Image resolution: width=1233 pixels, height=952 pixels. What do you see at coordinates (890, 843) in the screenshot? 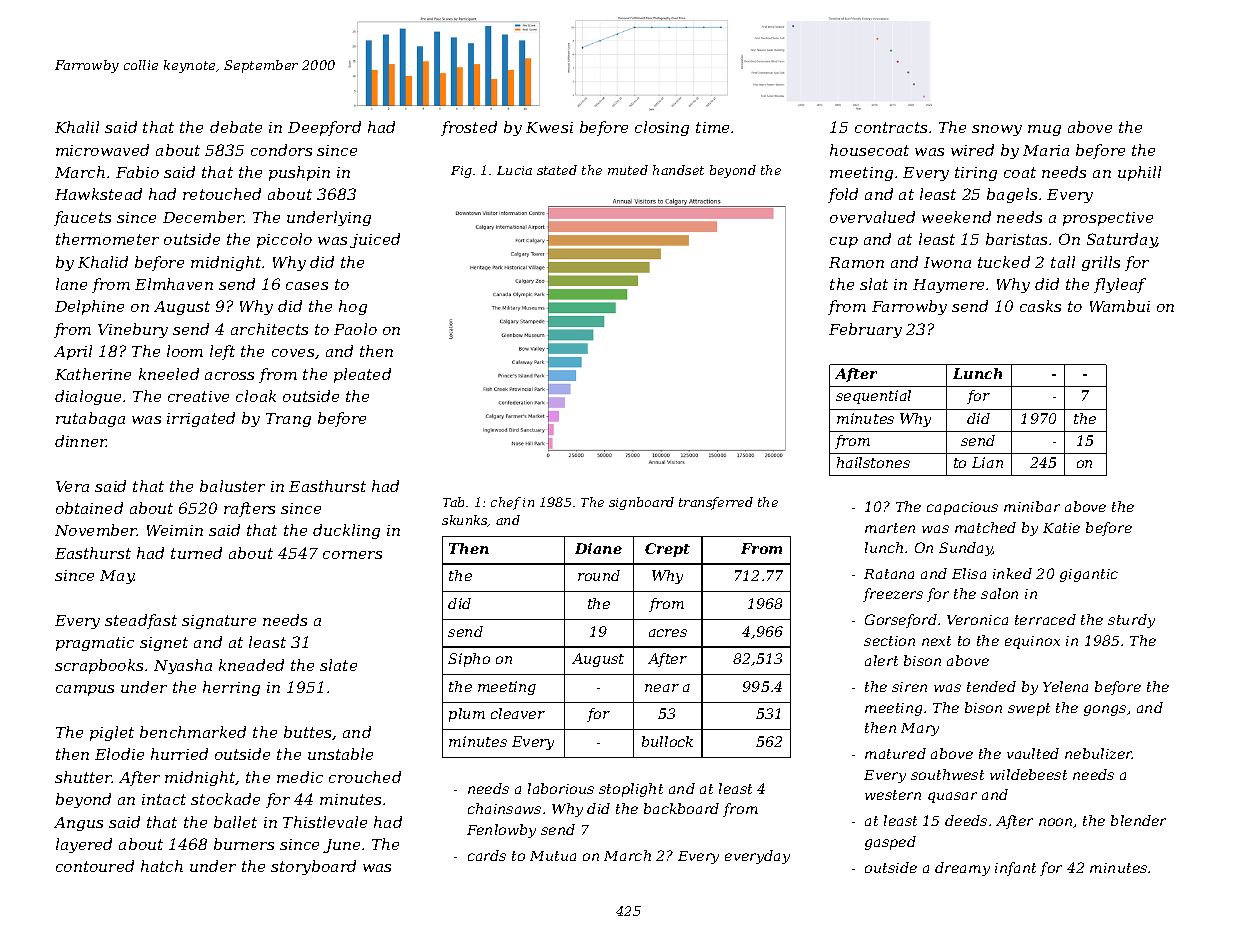
I see `gasped` at bounding box center [890, 843].
